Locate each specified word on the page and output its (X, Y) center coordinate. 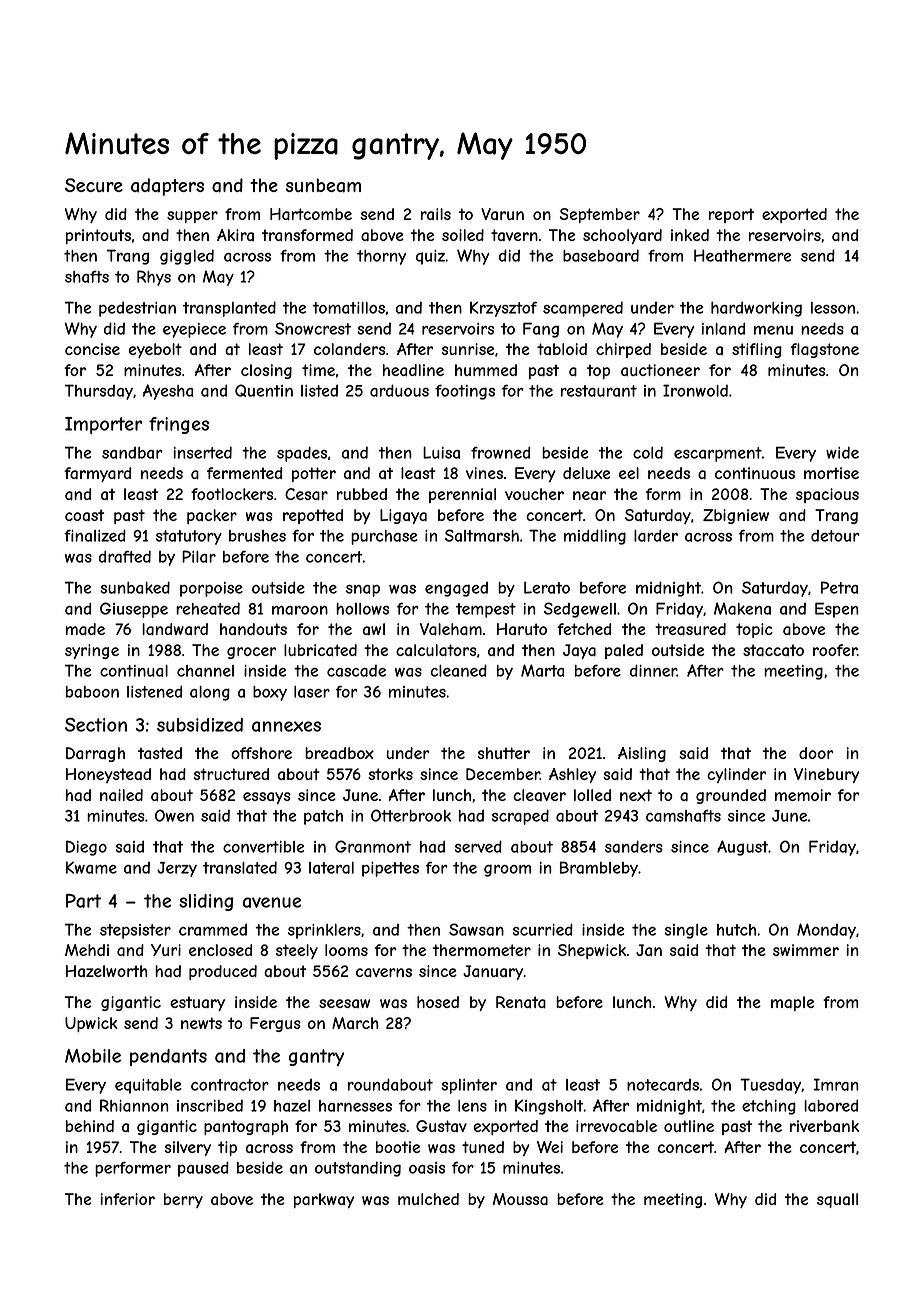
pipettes (390, 869)
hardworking (756, 309)
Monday (826, 931)
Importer (103, 425)
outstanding (358, 1169)
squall (837, 1200)
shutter (504, 753)
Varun (502, 214)
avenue (272, 902)
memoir (803, 795)
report (731, 215)
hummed (486, 370)
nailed (121, 795)
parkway (324, 1200)
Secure (94, 185)
